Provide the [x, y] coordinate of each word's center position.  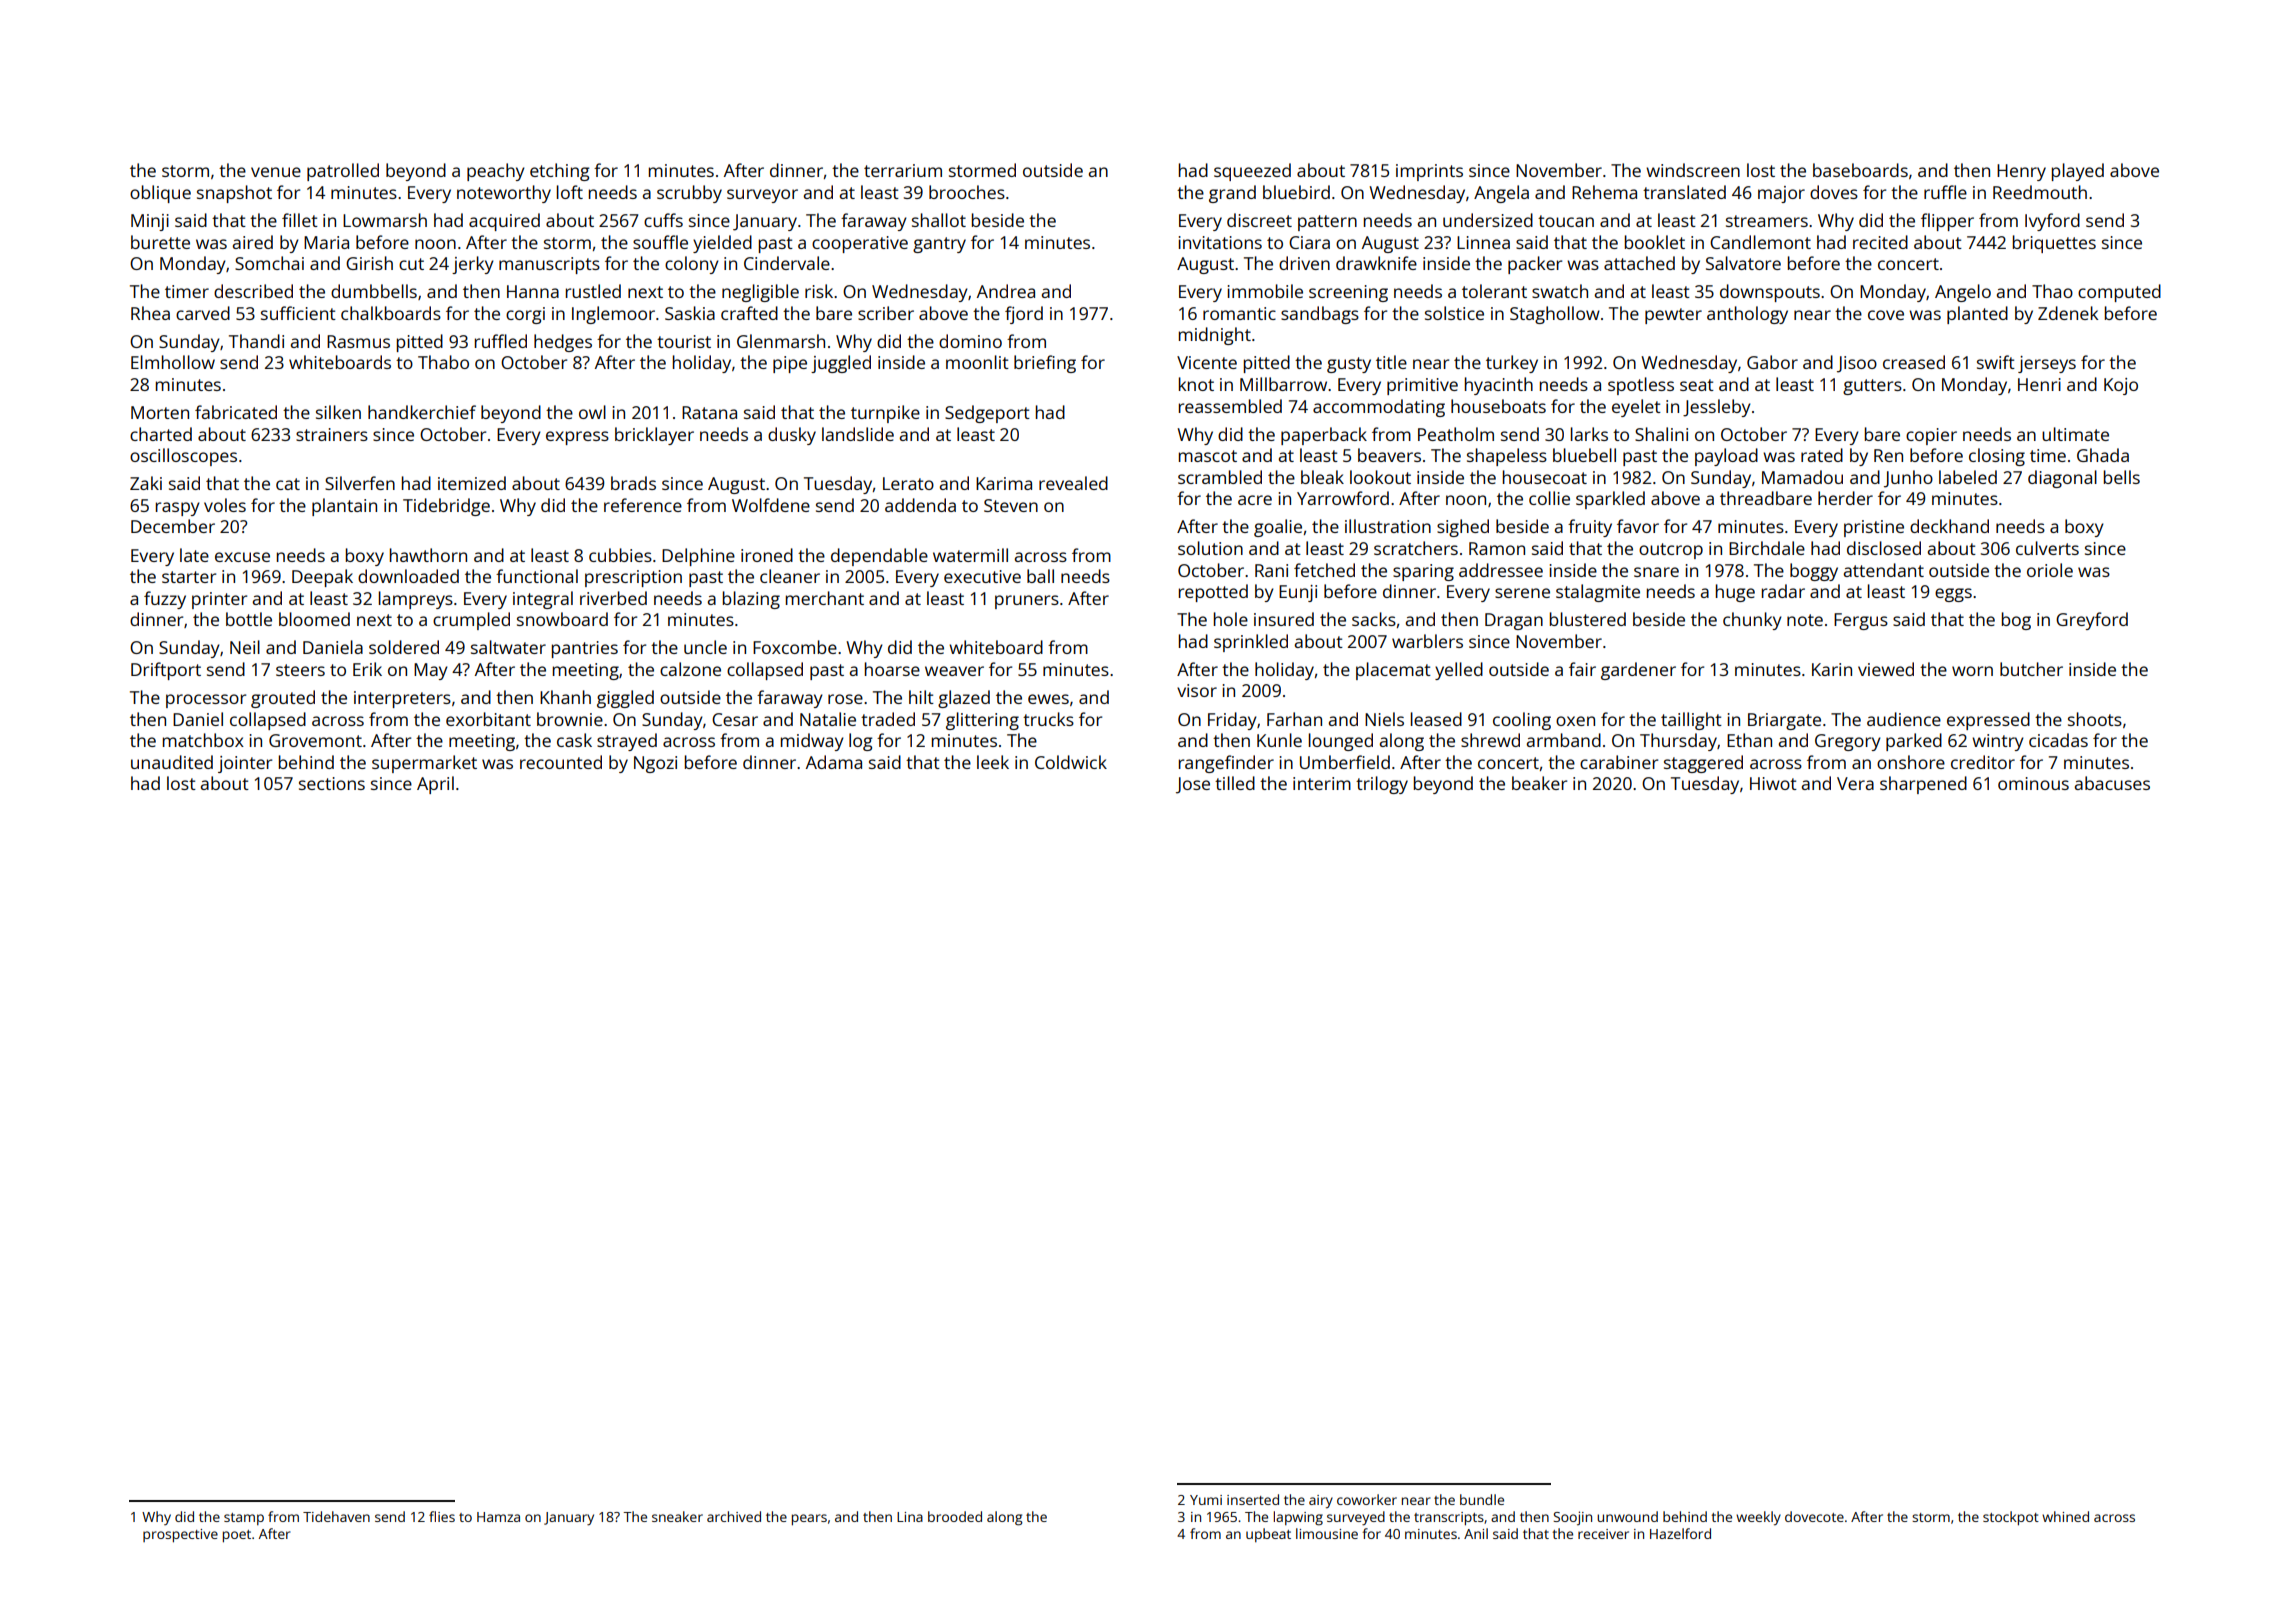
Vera [1855, 783]
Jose [1193, 785]
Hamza [498, 1517]
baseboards [1860, 170]
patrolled [343, 172]
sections [332, 783]
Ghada [2103, 455]
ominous [2033, 783]
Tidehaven [336, 1516]
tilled [1235, 783]
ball [1040, 576]
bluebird [1296, 192]
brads [633, 483]
